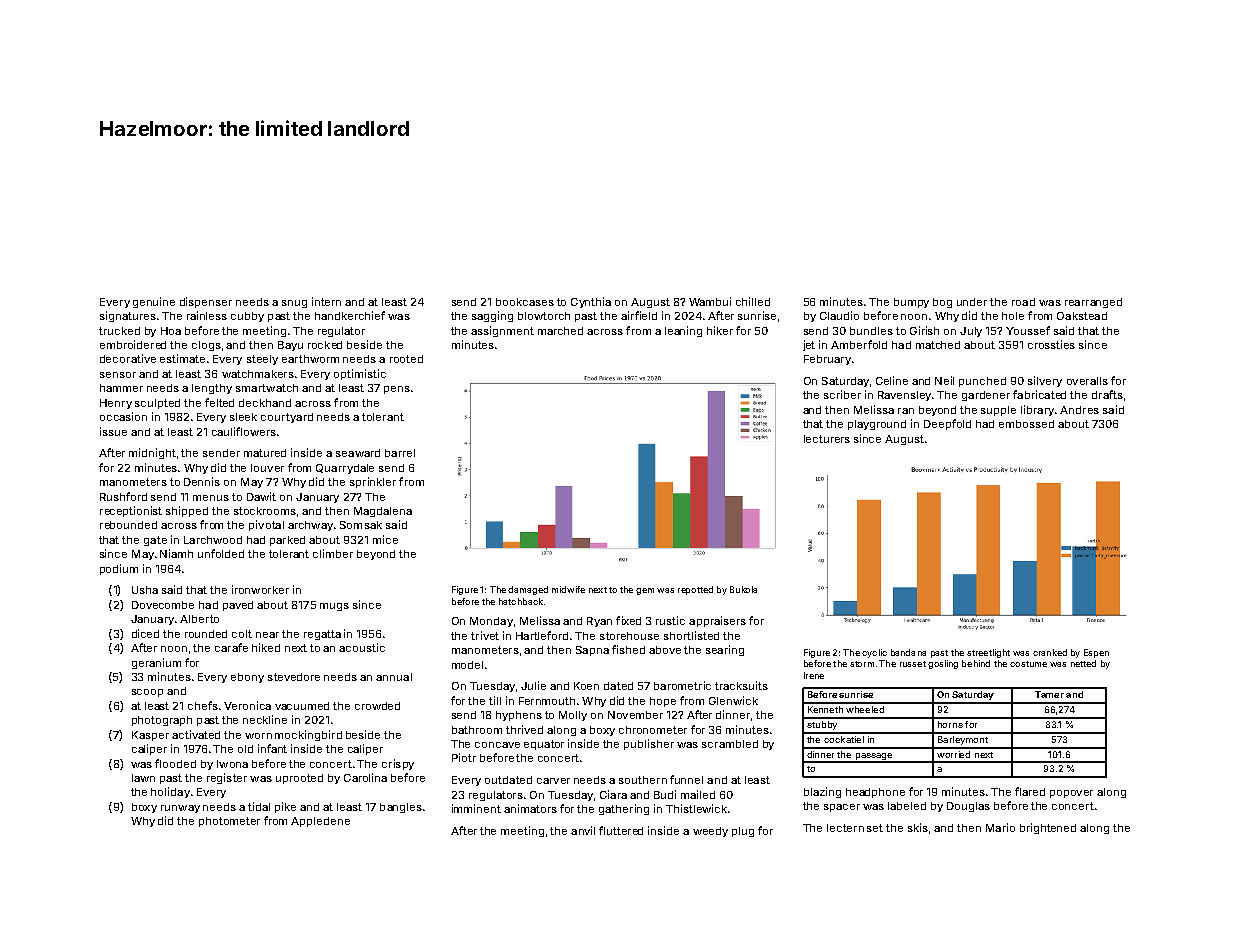  I want to click on holiday, so click(170, 792).
